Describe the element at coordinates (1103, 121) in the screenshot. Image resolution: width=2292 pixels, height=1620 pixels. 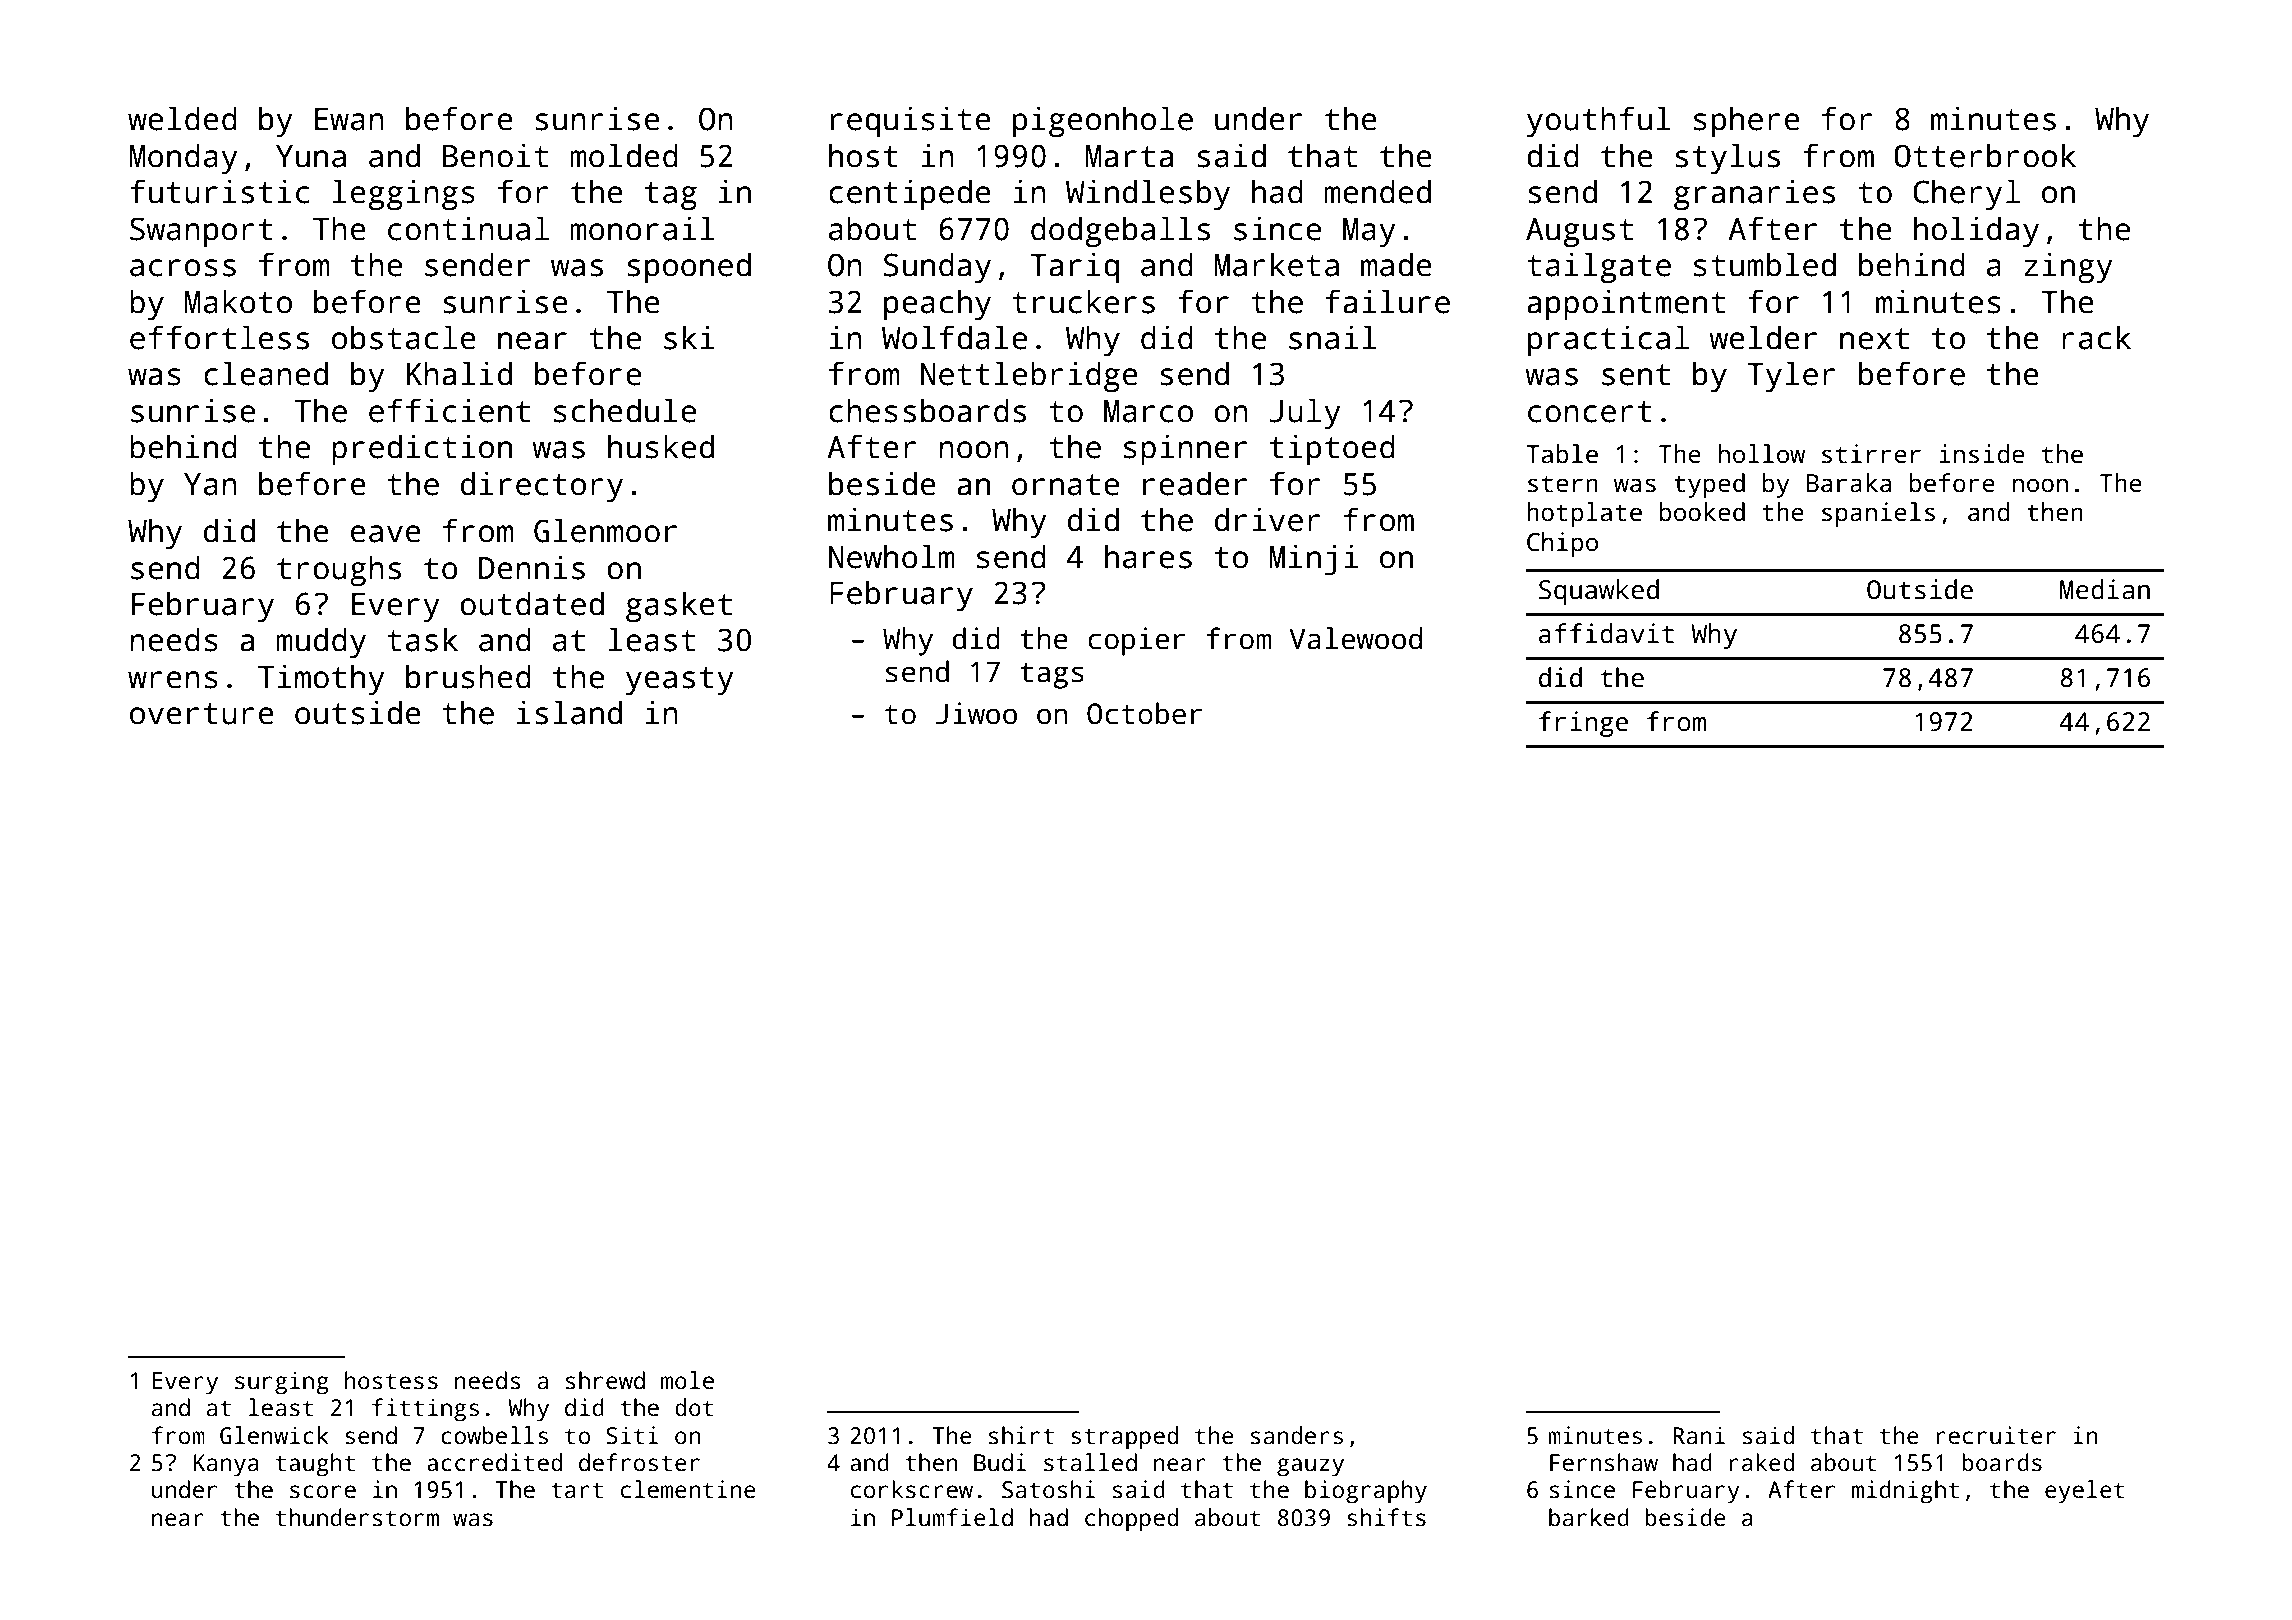
I see `pigeonhole` at that location.
